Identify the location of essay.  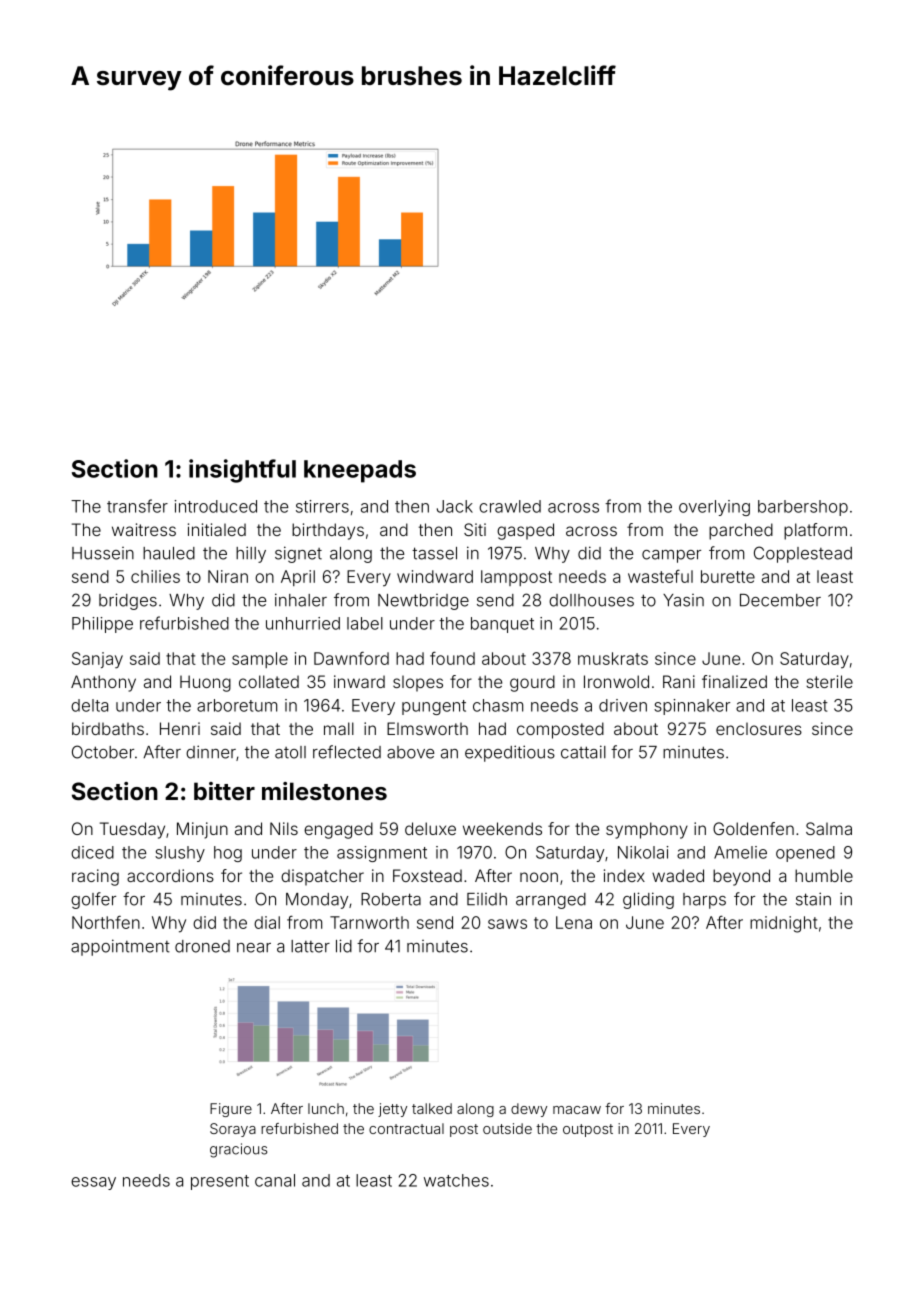
(93, 1183).
